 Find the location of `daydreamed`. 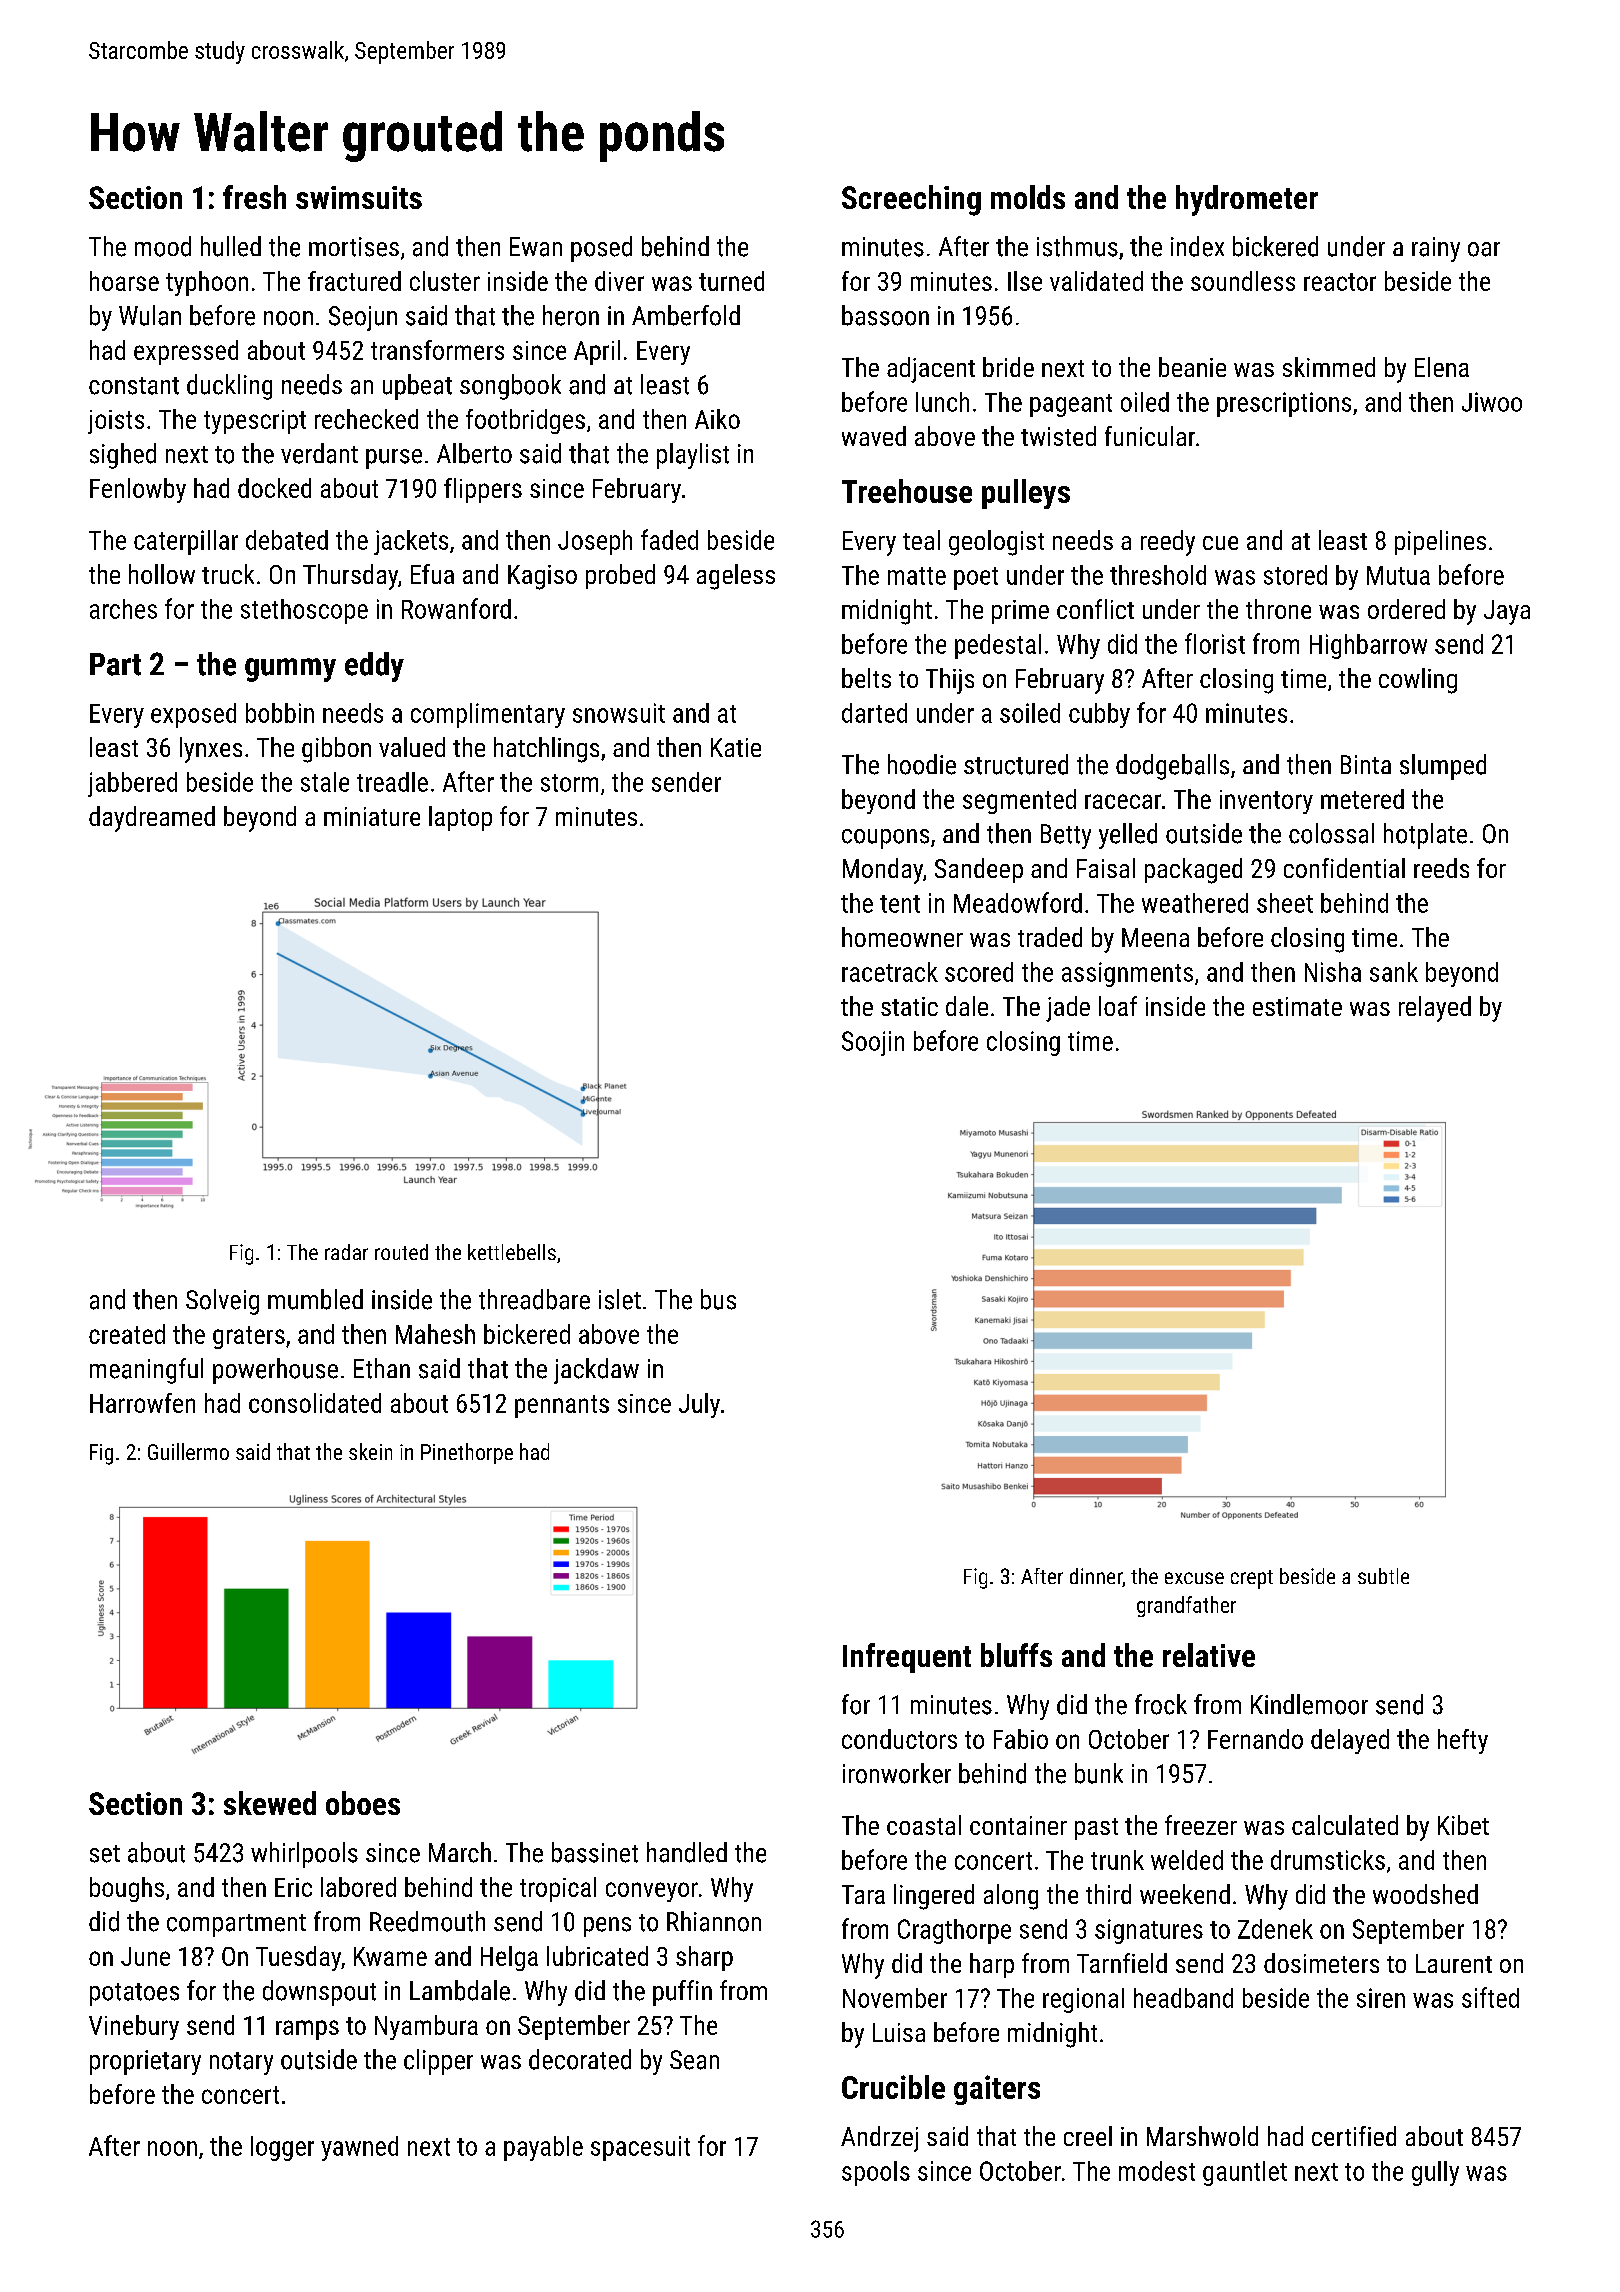

daydreamed is located at coordinates (152, 819).
